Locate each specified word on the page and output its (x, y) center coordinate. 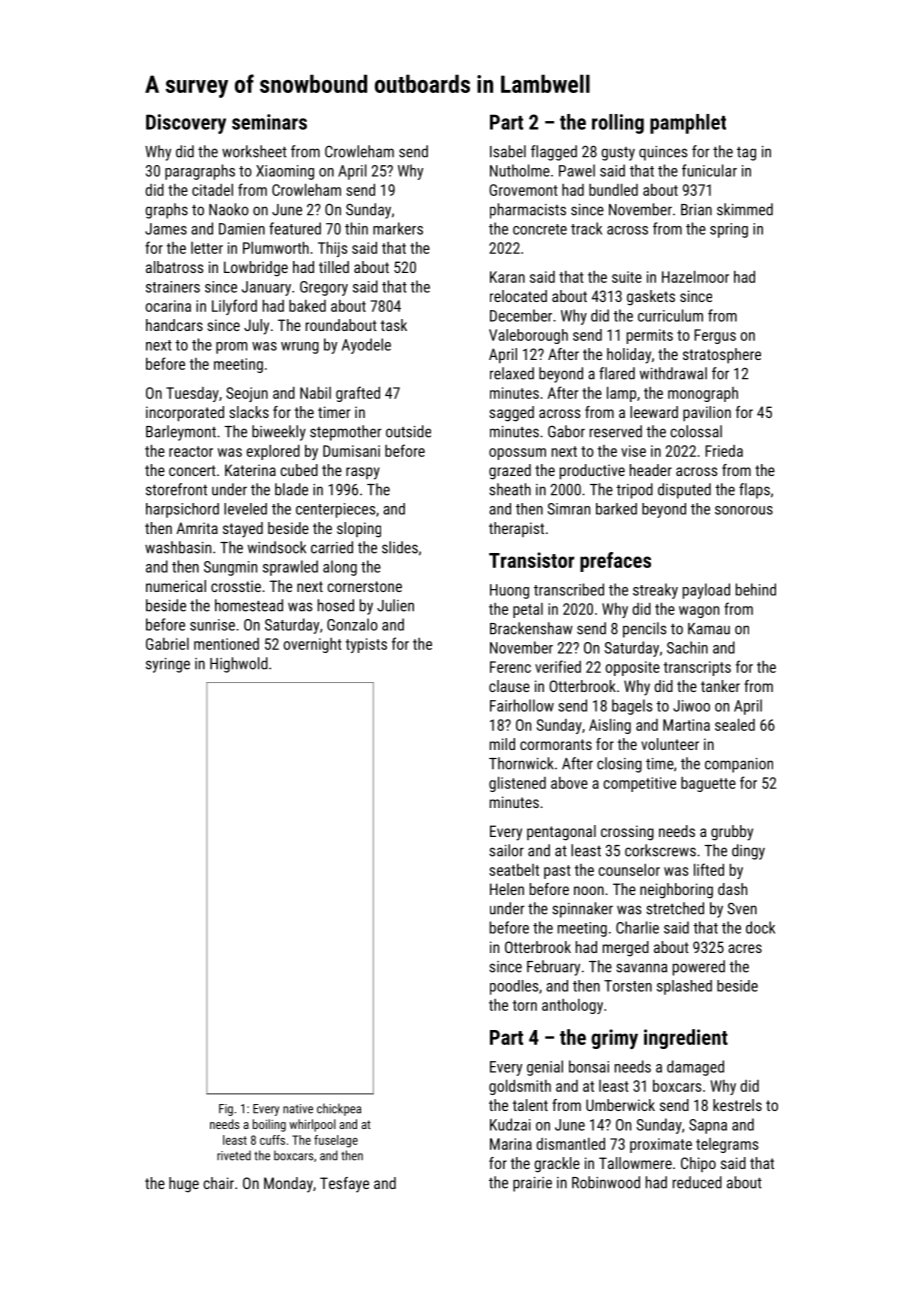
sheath (510, 489)
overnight (312, 645)
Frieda (724, 451)
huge (184, 1185)
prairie (532, 1184)
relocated (518, 296)
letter (207, 248)
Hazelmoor (695, 277)
